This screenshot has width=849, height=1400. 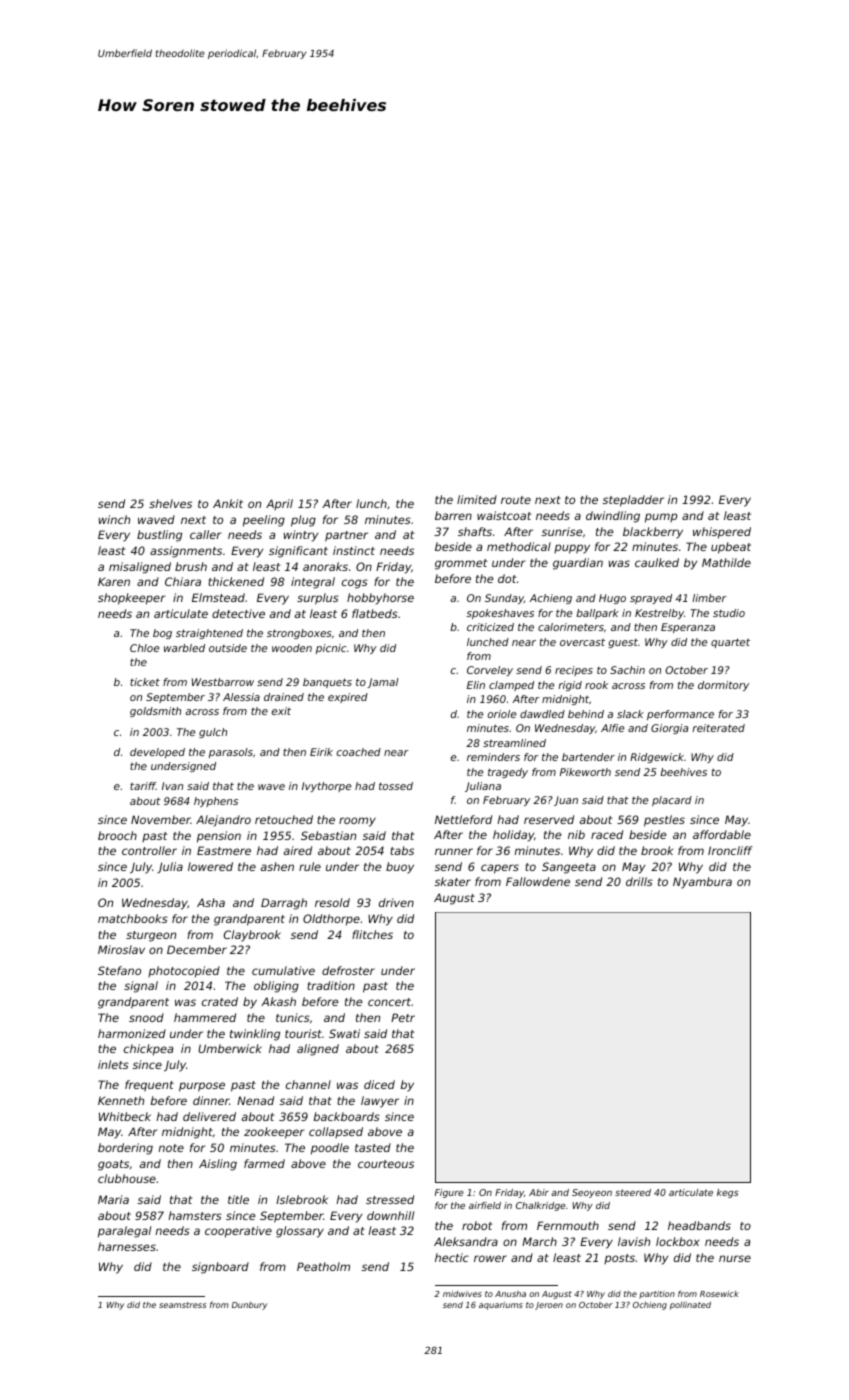 I want to click on Chiara, so click(x=183, y=581).
